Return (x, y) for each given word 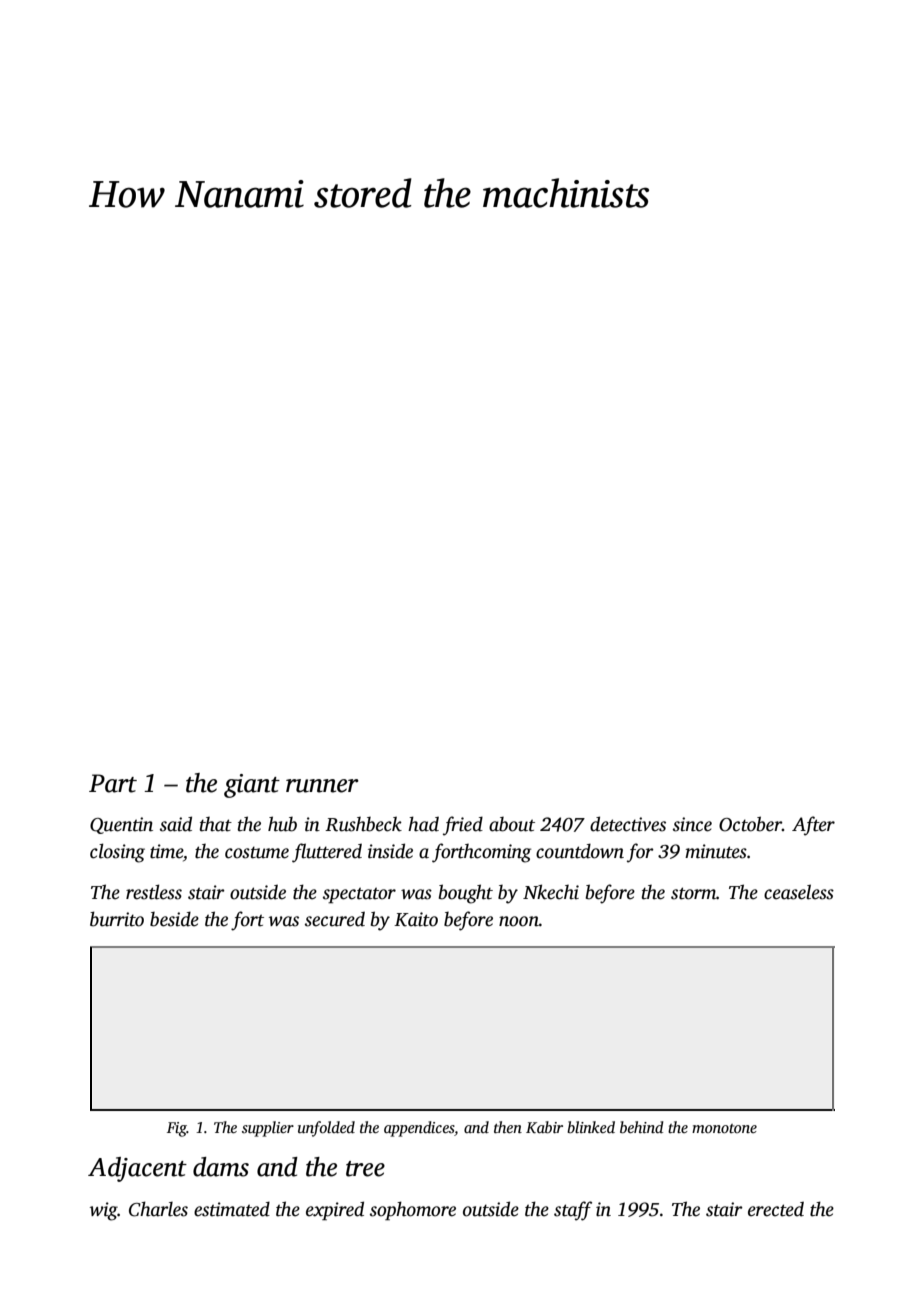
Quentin (121, 825)
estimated (232, 1209)
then (508, 1127)
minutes (716, 851)
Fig (177, 1129)
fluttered (327, 853)
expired (335, 1211)
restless (154, 892)
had (423, 824)
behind (642, 1127)
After (813, 826)
